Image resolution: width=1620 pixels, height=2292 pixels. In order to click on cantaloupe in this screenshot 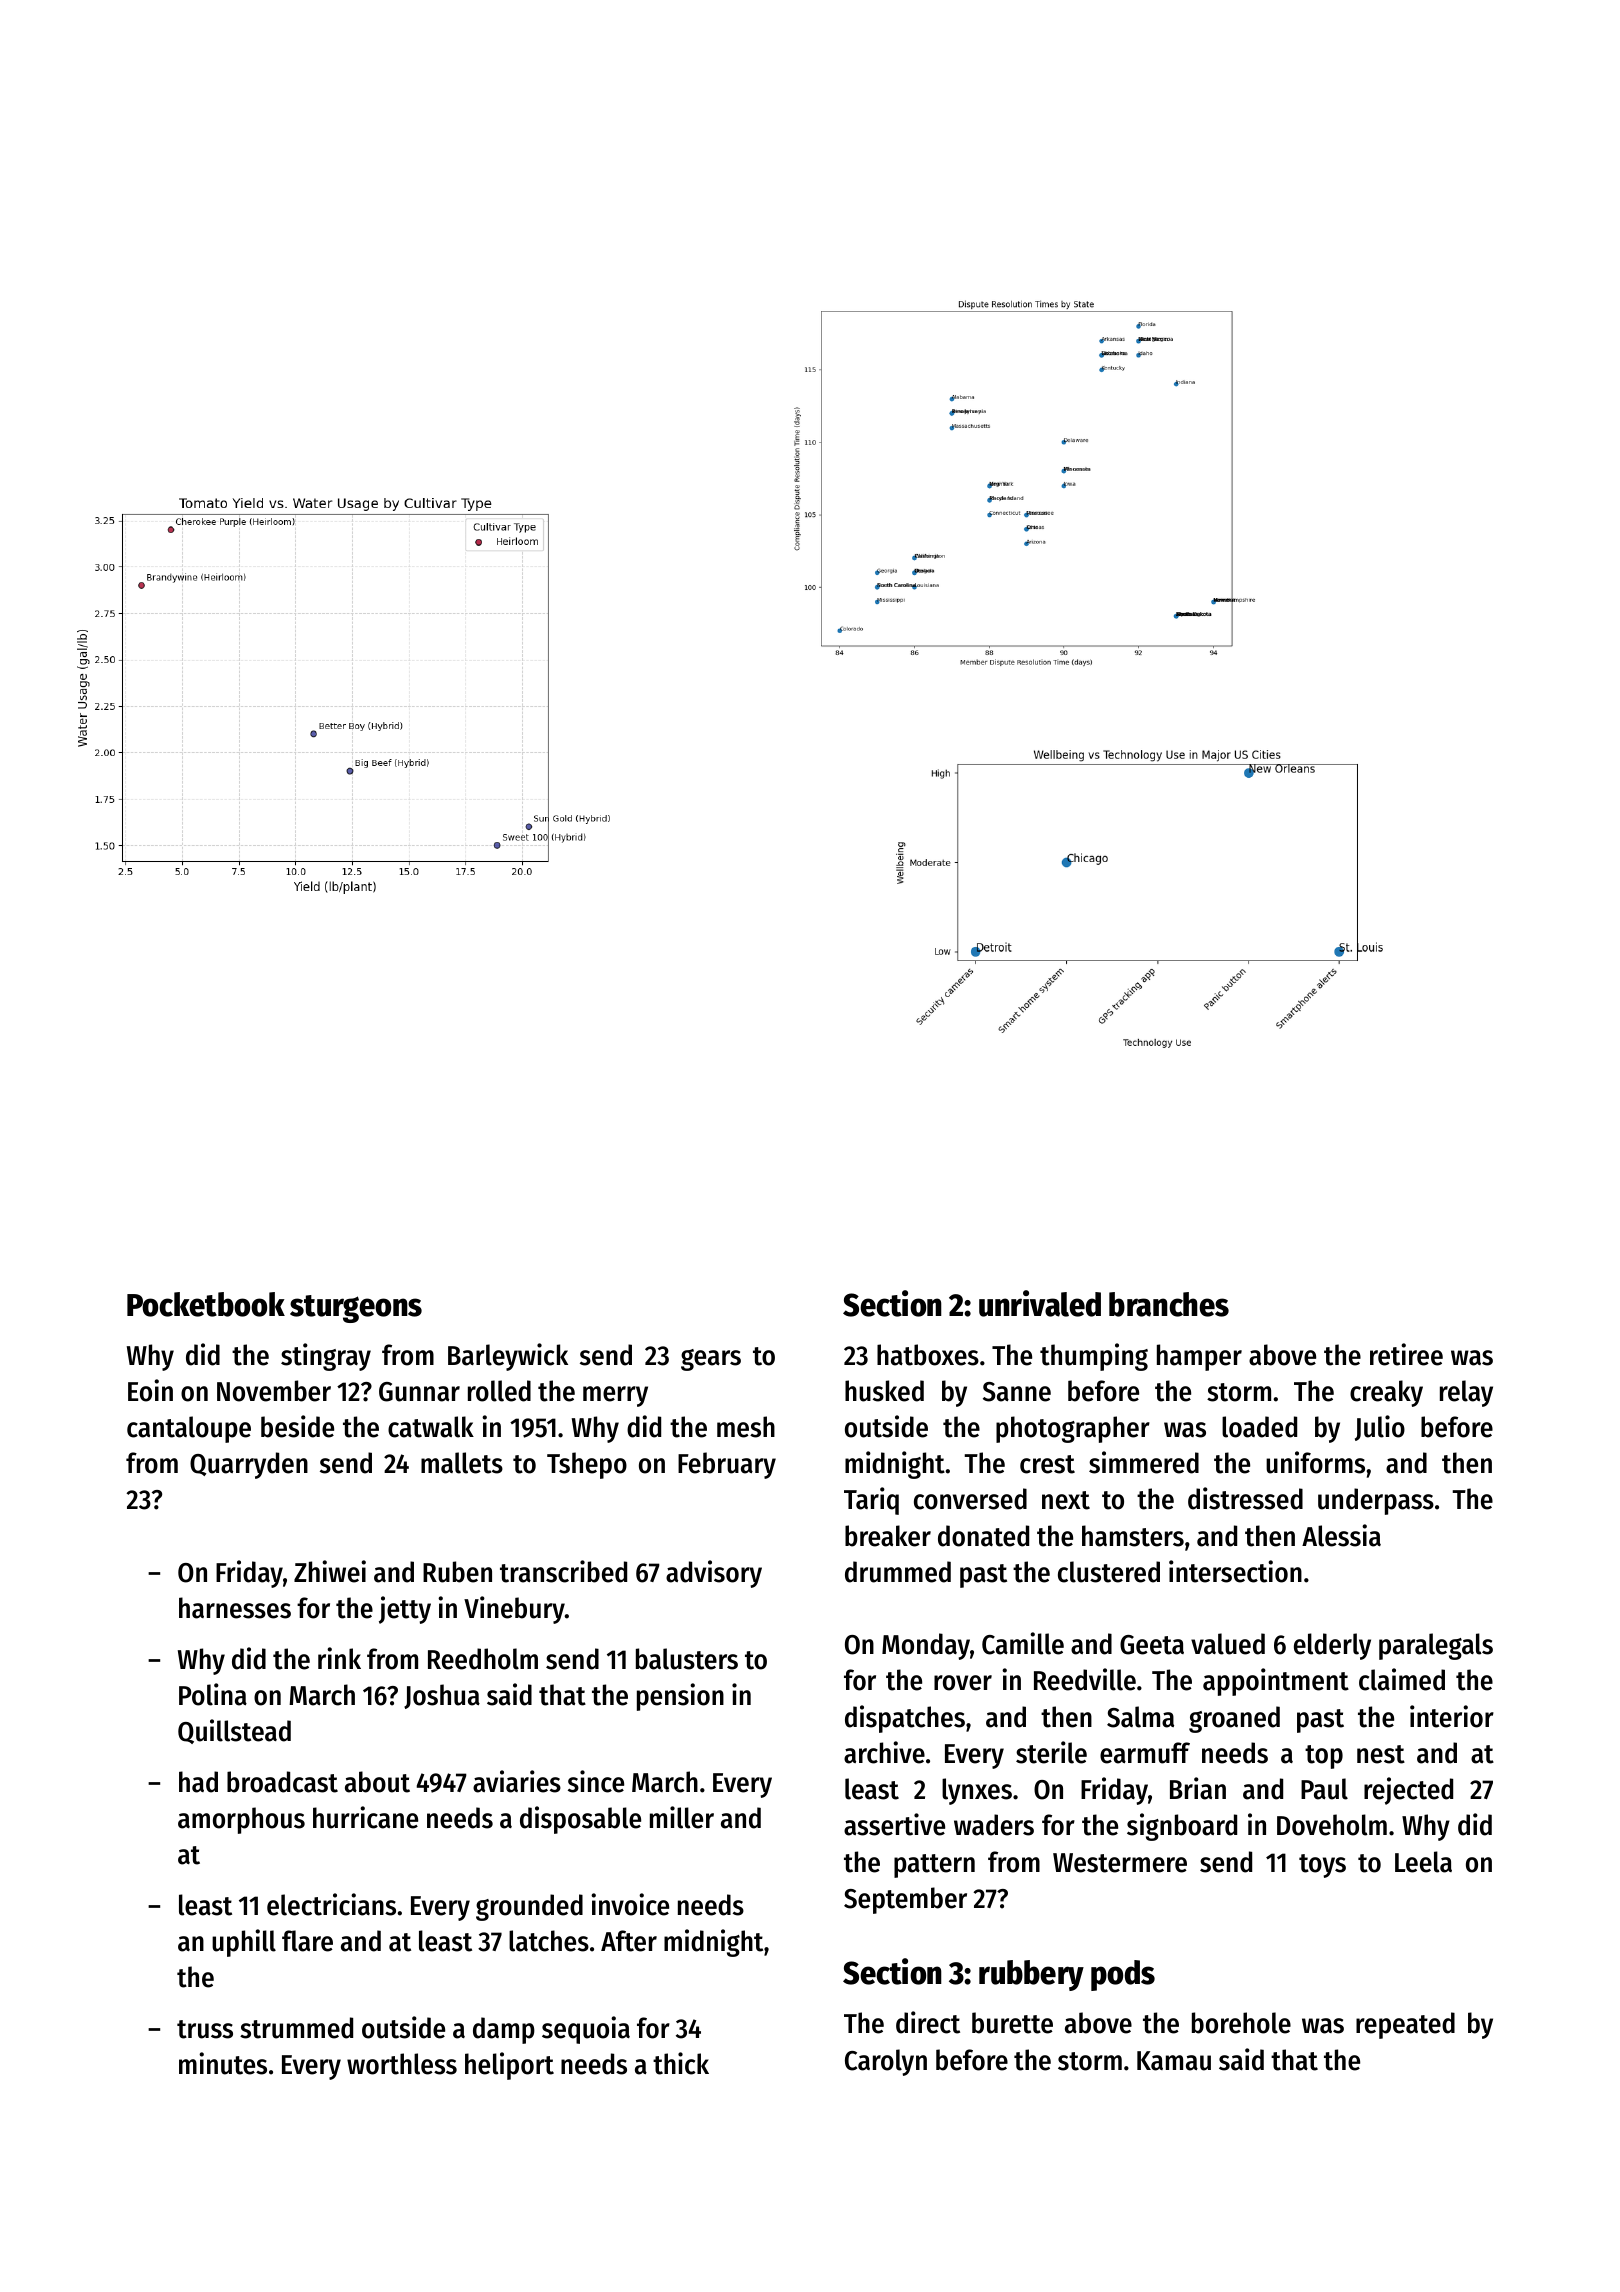, I will do `click(189, 1429)`.
